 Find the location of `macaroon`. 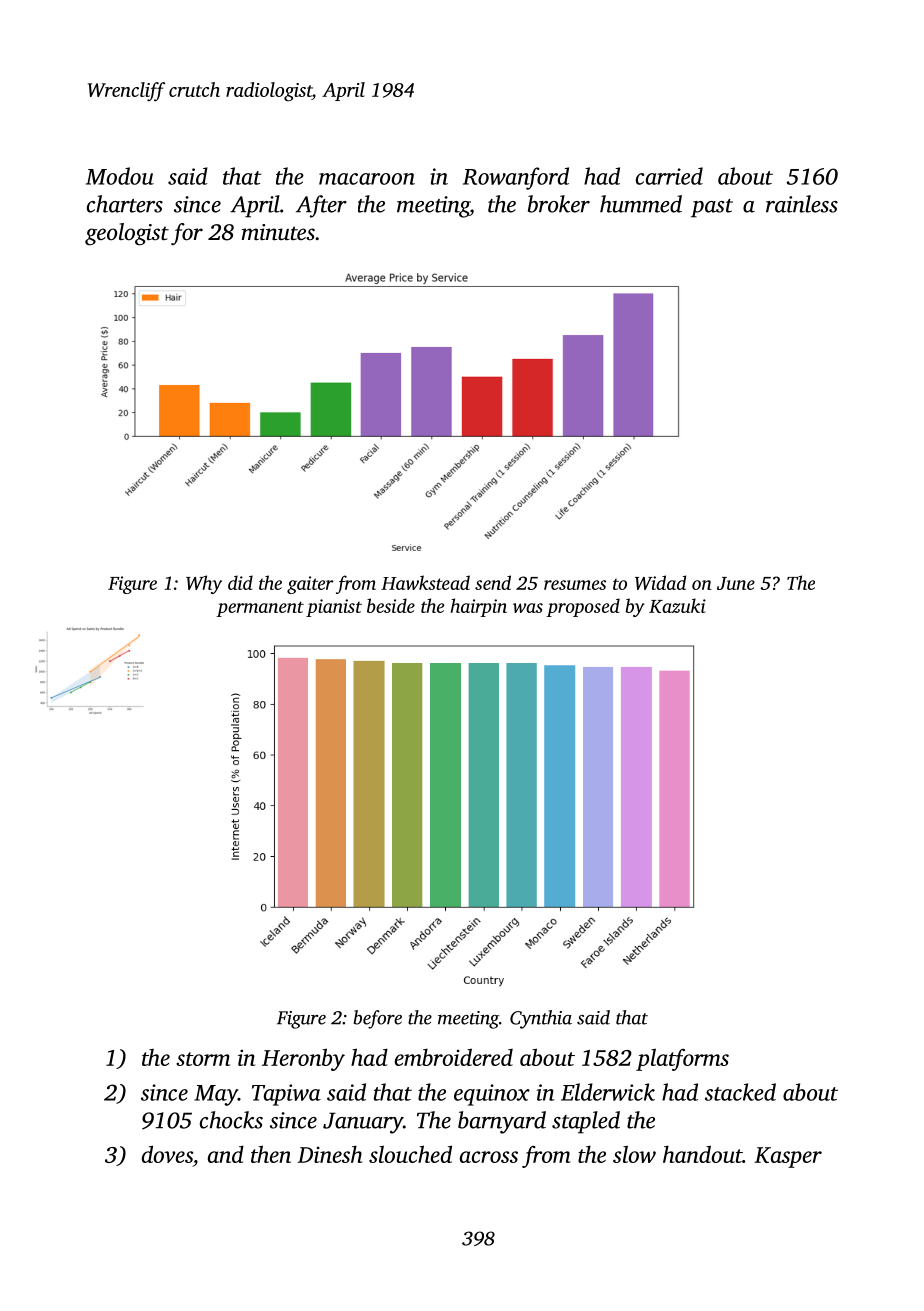

macaroon is located at coordinates (367, 179).
